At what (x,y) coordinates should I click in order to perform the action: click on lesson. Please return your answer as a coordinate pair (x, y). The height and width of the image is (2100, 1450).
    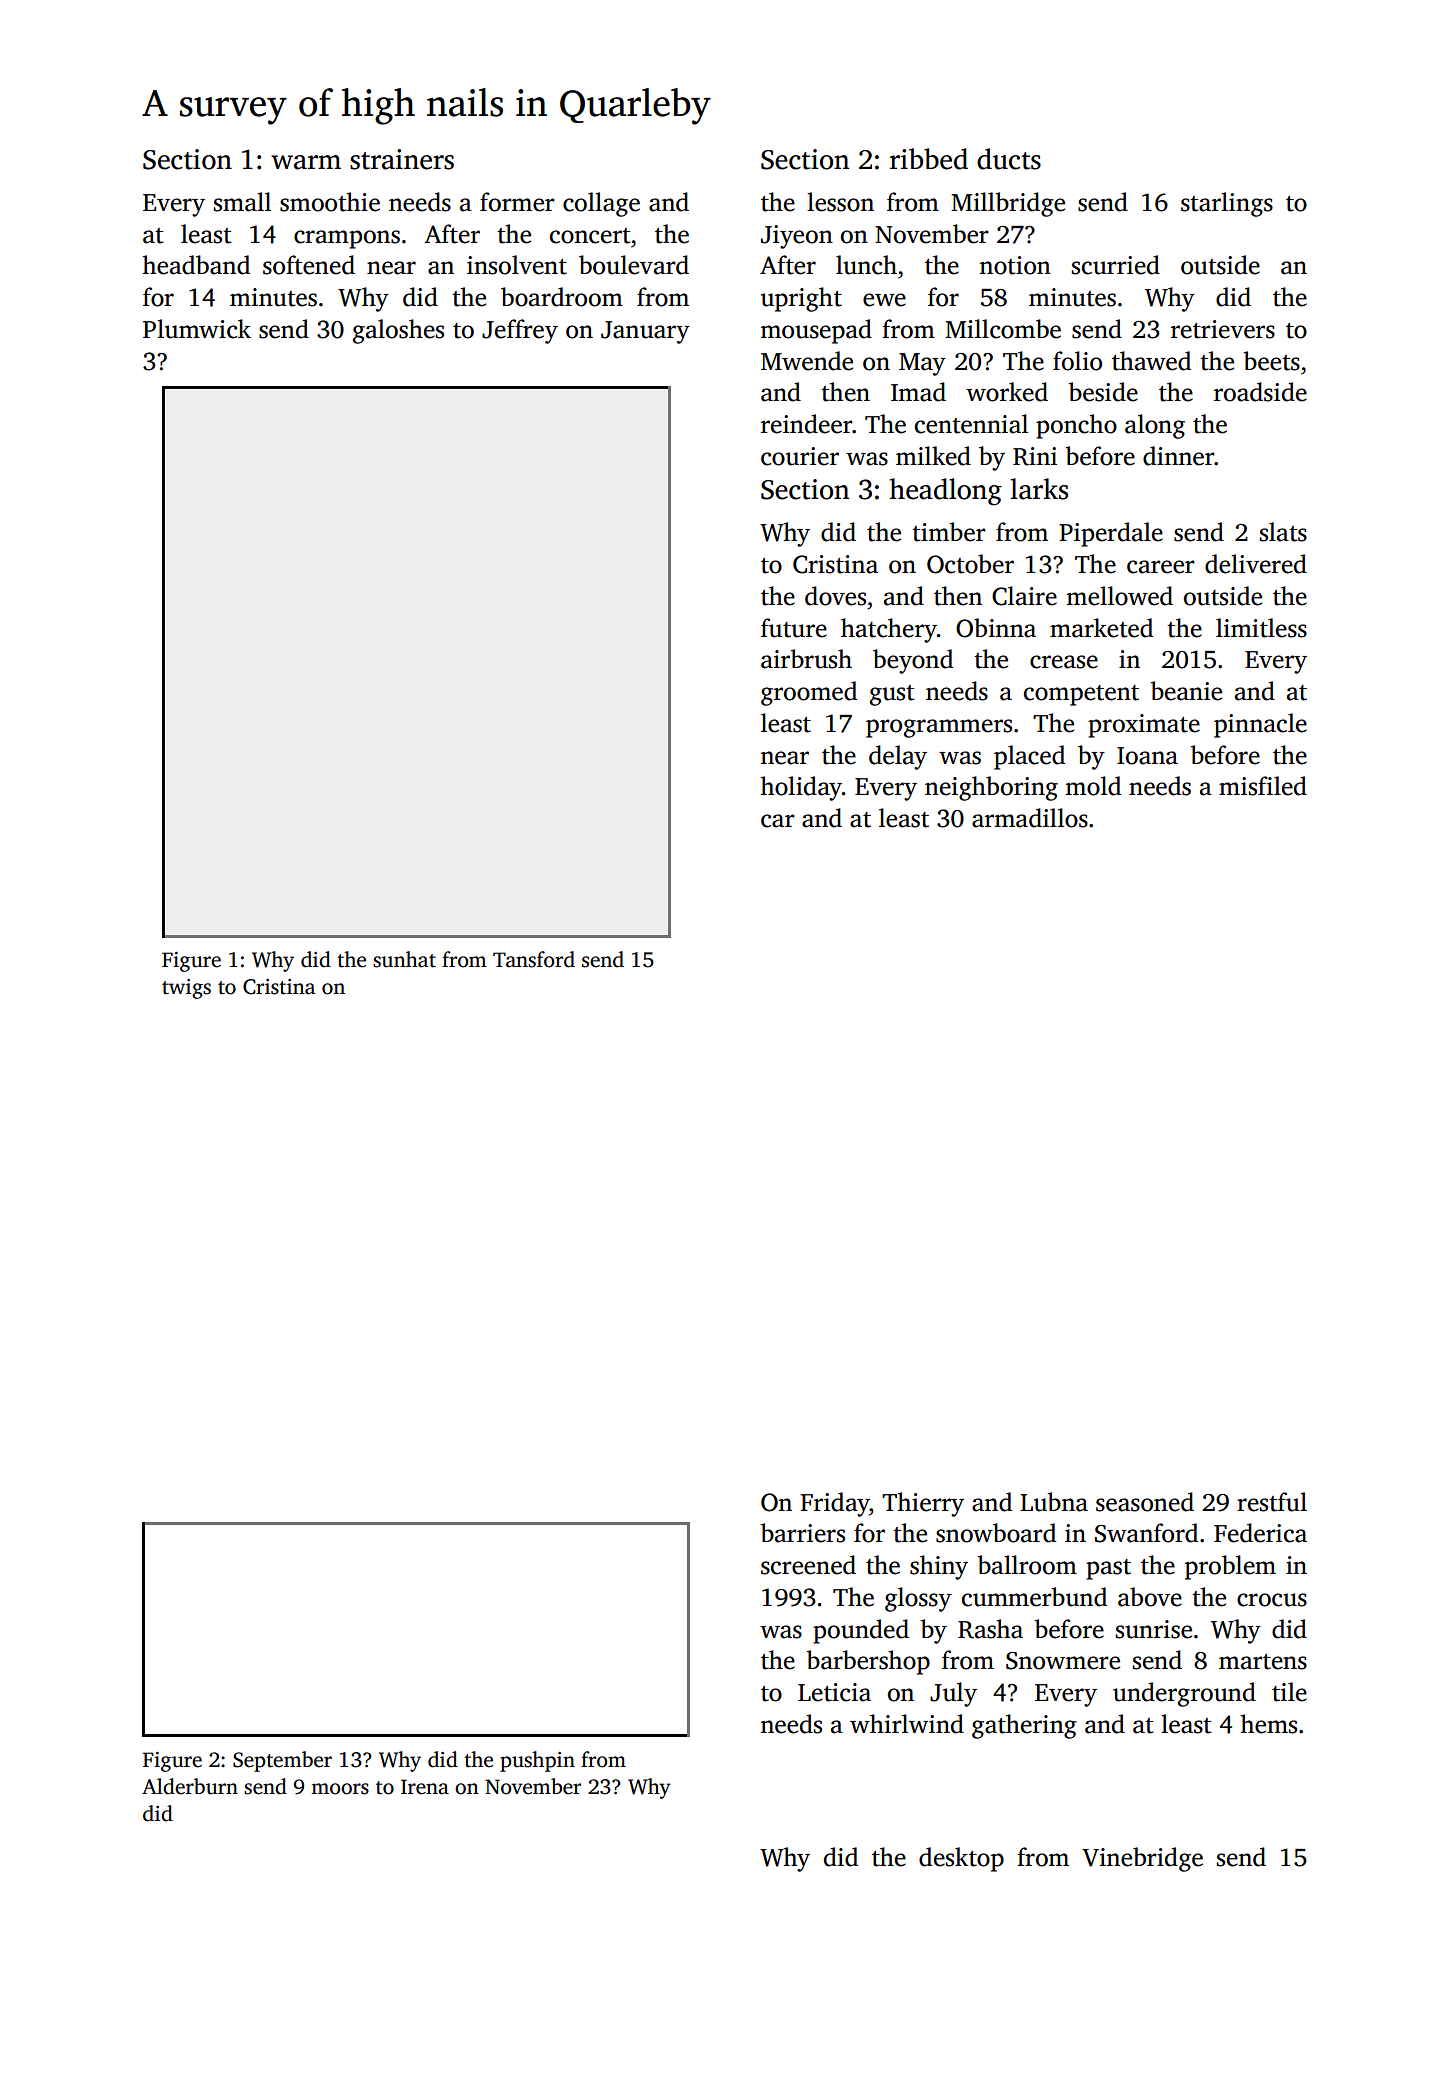
    Looking at the image, I should click on (840, 202).
